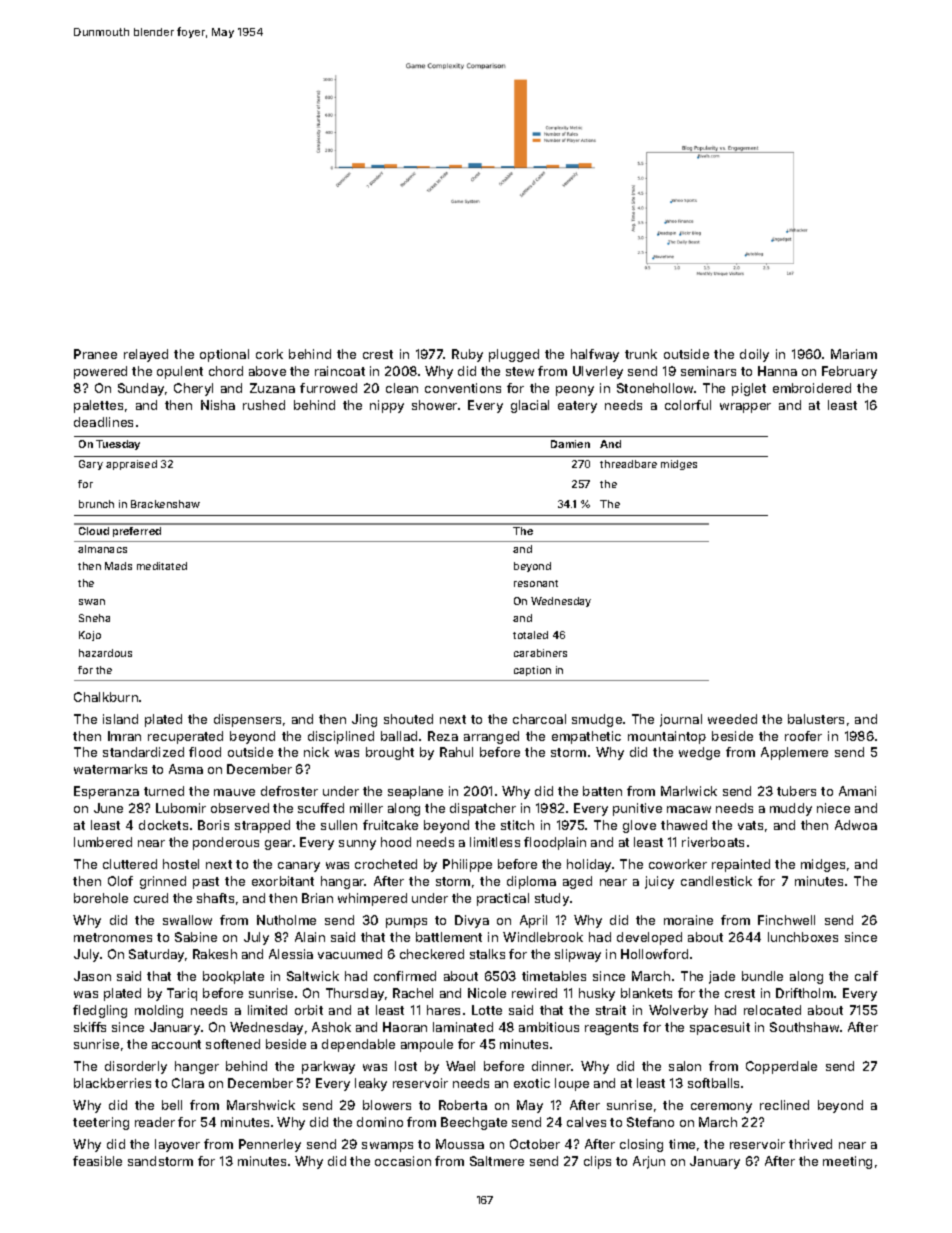 The width and height of the screenshot is (952, 1233). Describe the element at coordinates (602, 791) in the screenshot. I see `batten` at that location.
